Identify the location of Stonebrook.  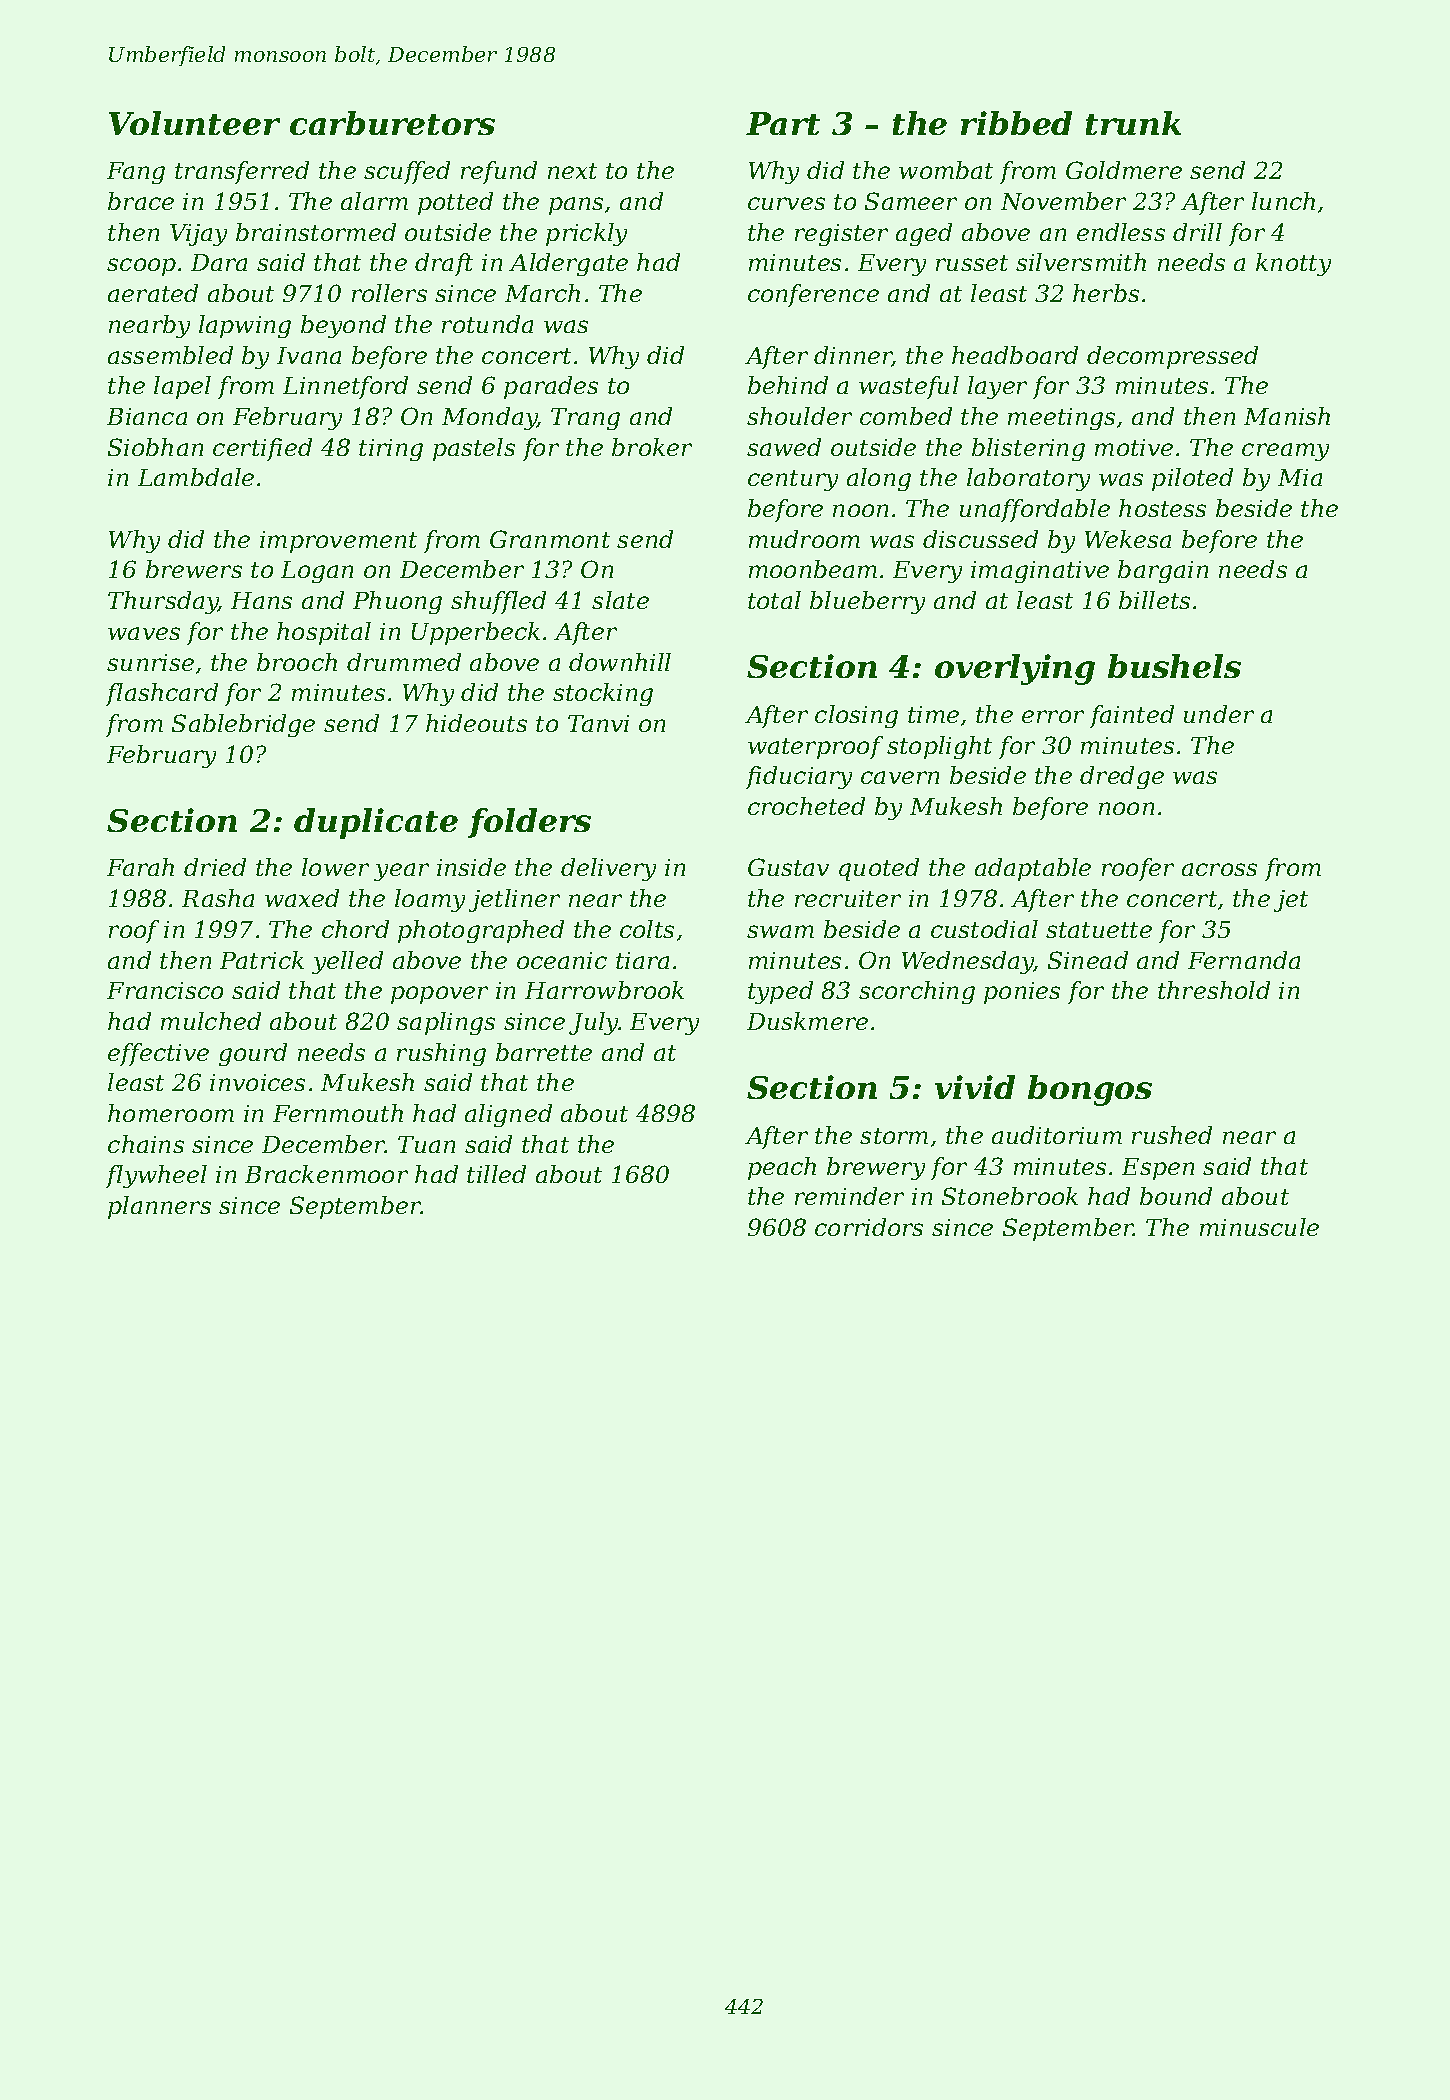
(1010, 1196).
